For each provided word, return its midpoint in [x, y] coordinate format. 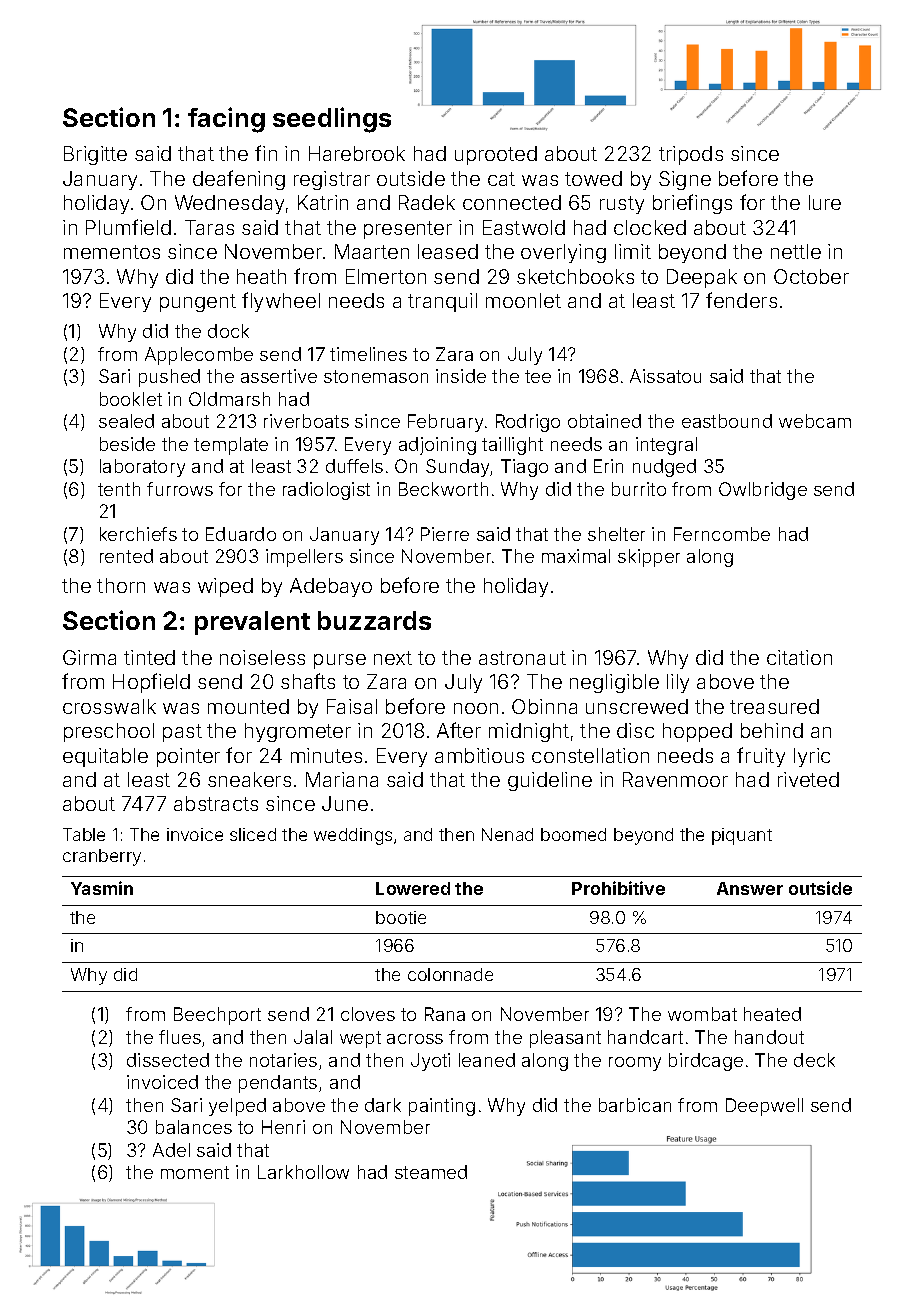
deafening [239, 180]
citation [799, 657]
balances [194, 1127]
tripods [691, 155]
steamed [431, 1172]
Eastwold [524, 227]
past [182, 733]
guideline [550, 781]
